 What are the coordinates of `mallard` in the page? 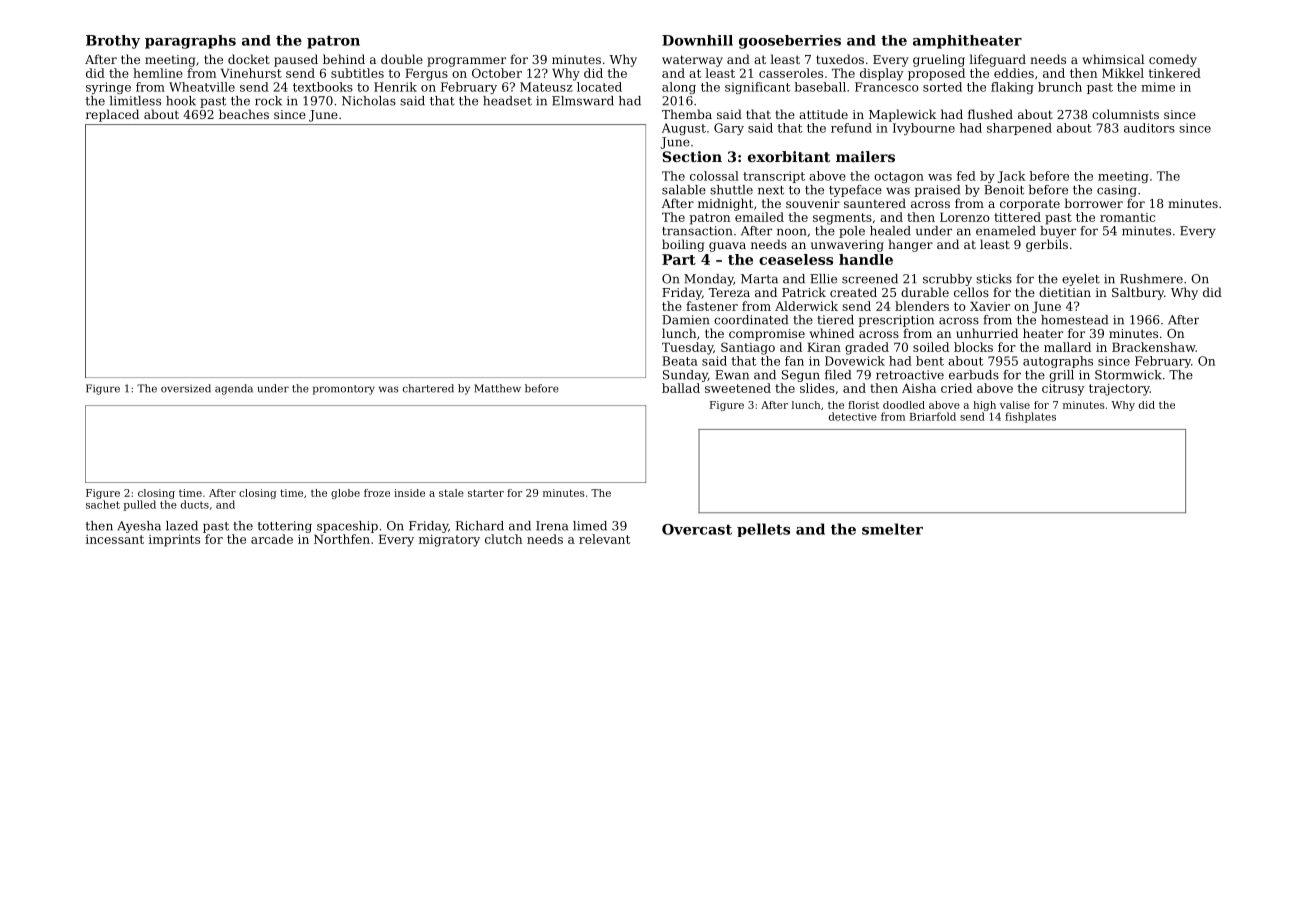 It's located at (1067, 347).
